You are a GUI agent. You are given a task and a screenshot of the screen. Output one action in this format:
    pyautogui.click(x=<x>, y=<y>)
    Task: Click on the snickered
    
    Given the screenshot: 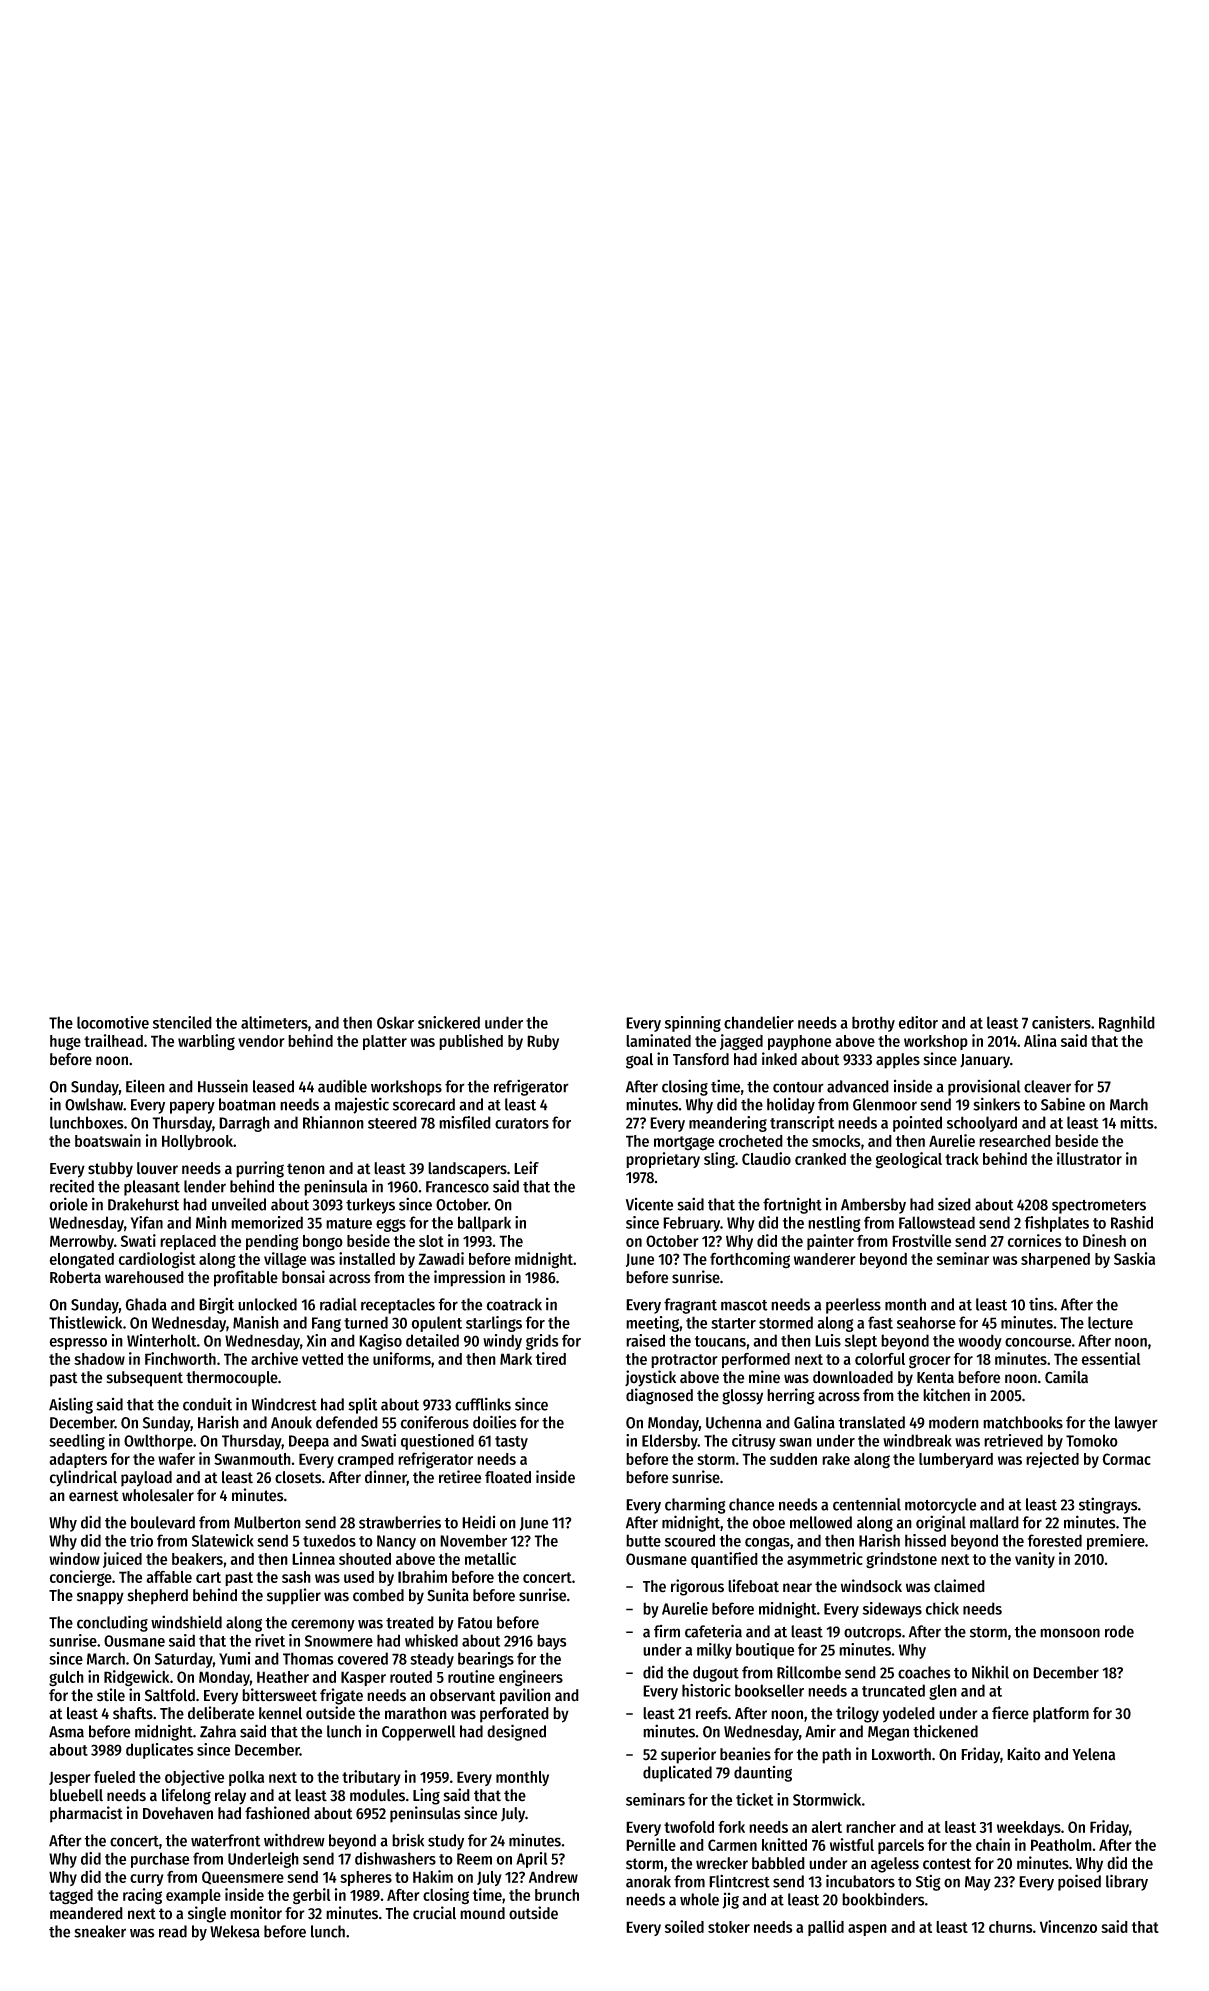 What is the action you would take?
    pyautogui.click(x=449, y=1022)
